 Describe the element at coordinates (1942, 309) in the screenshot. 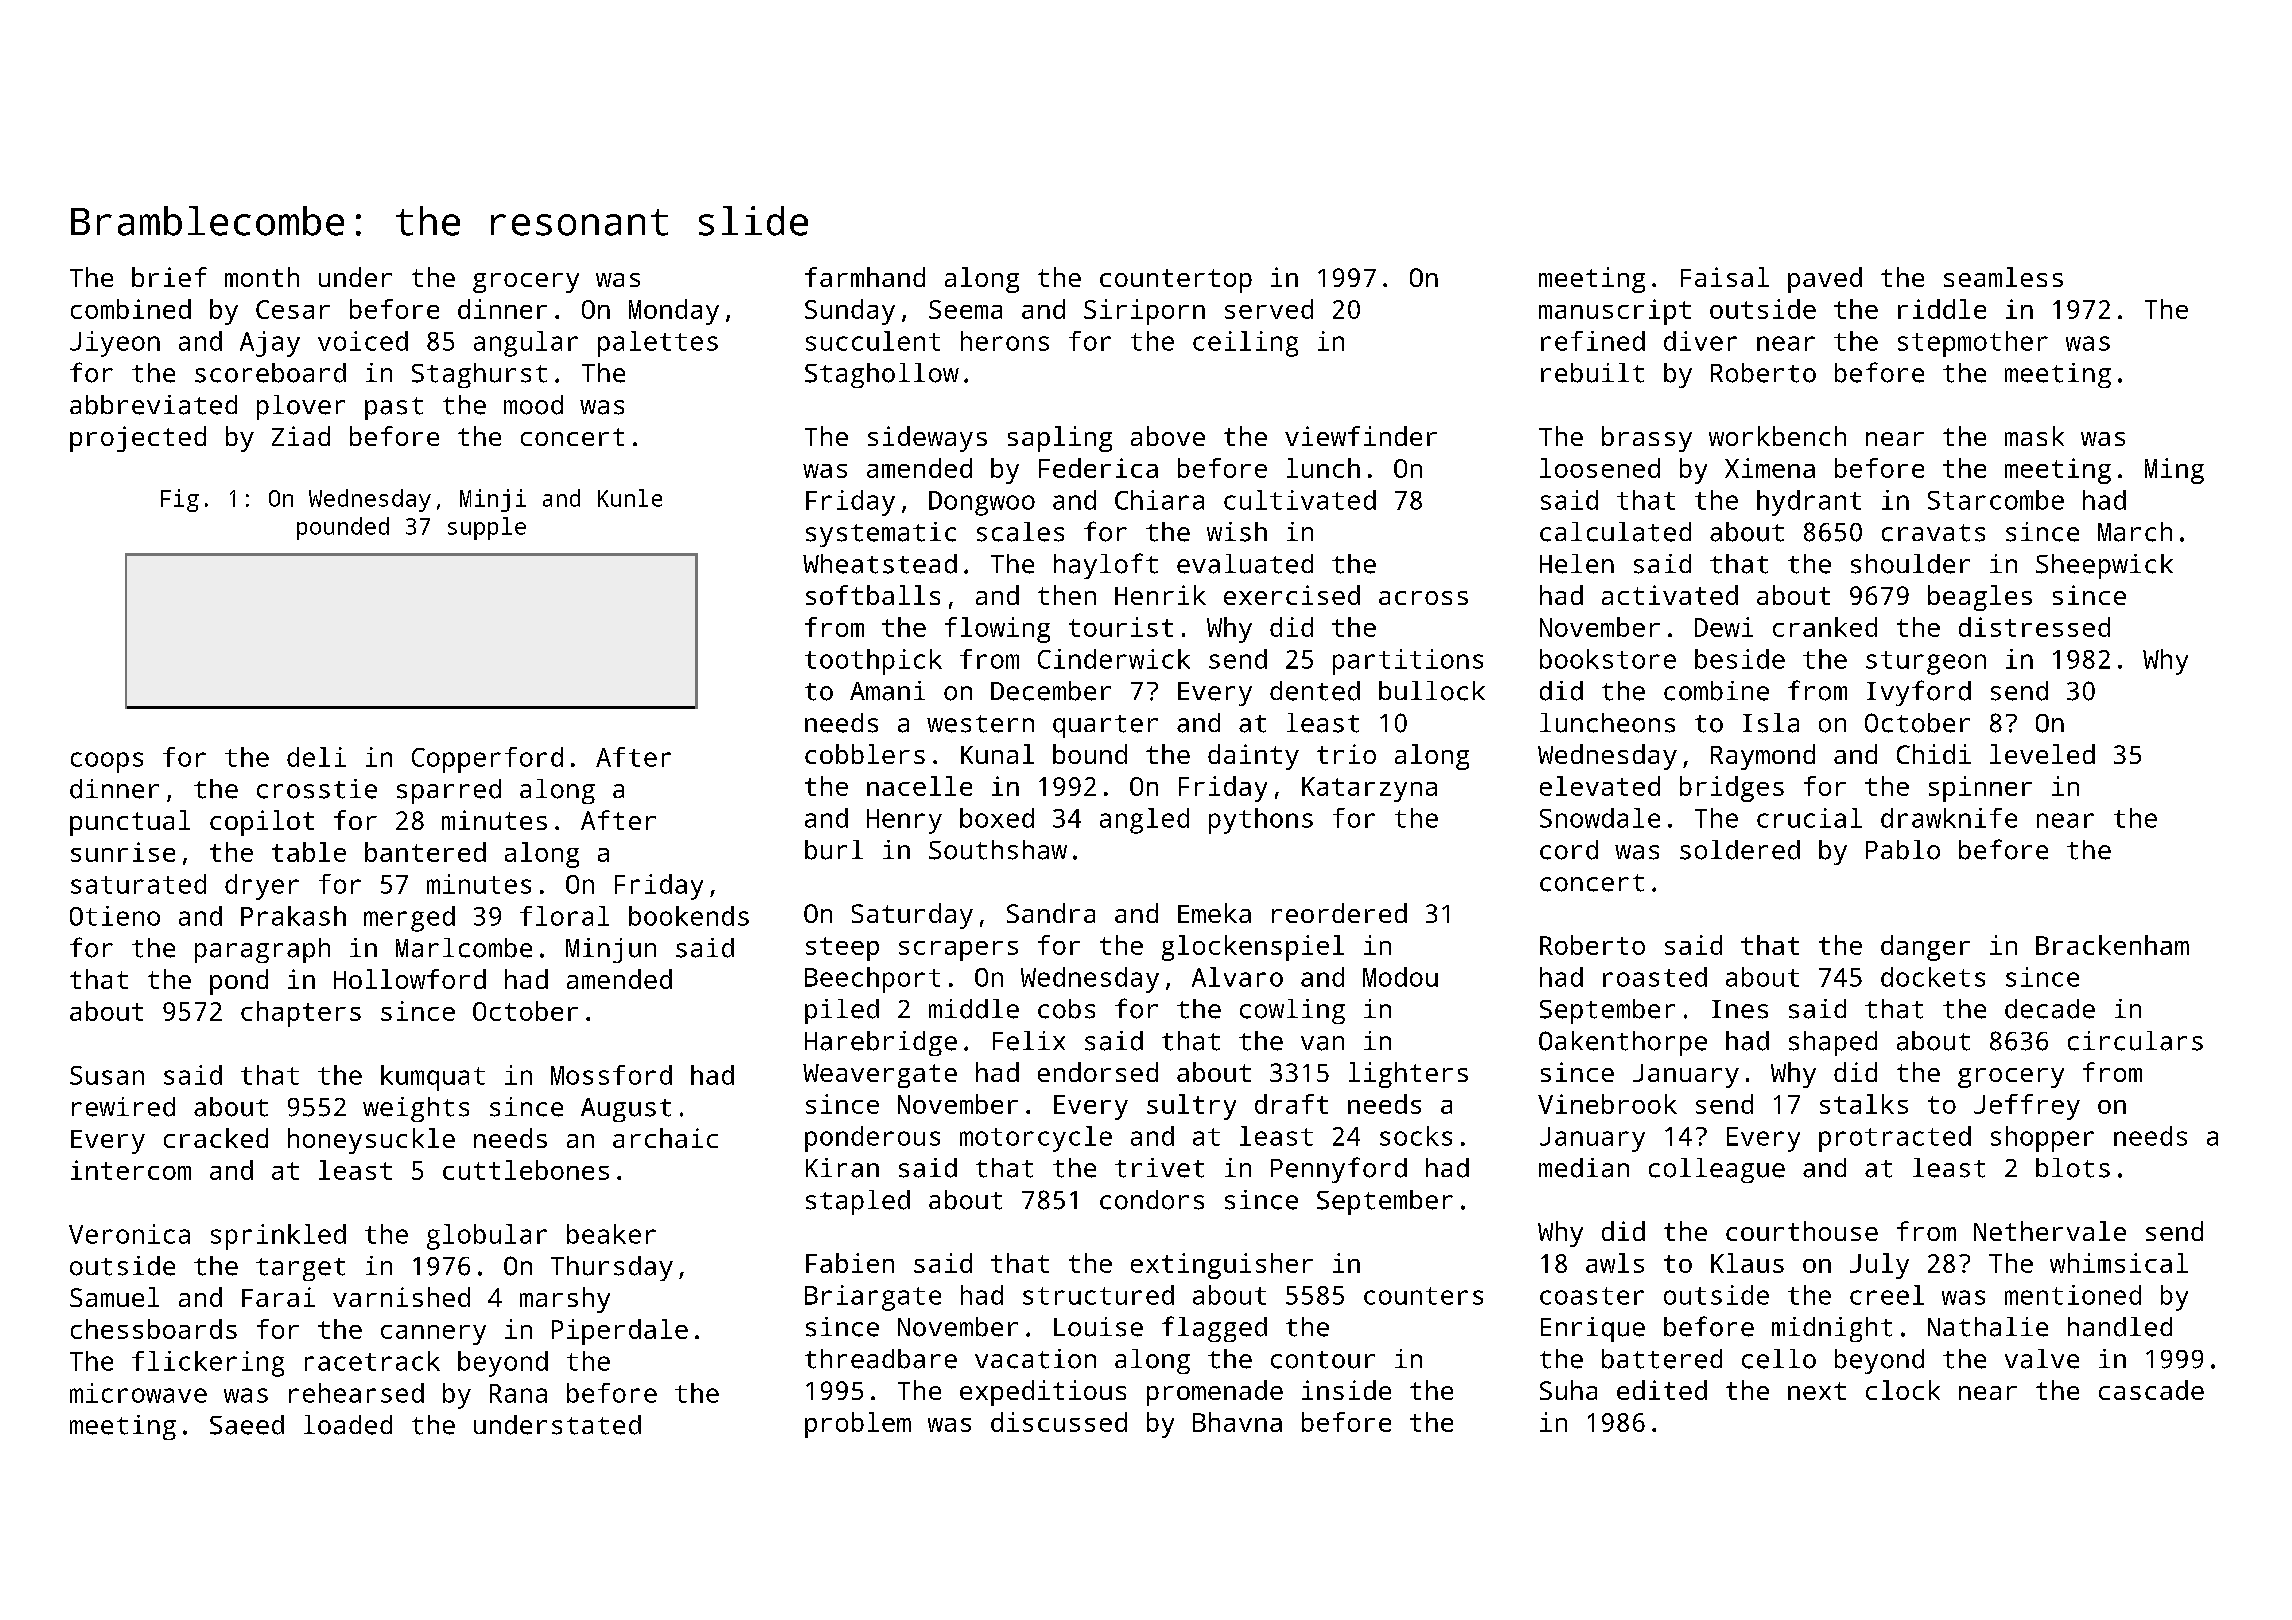

I see `riddle` at that location.
